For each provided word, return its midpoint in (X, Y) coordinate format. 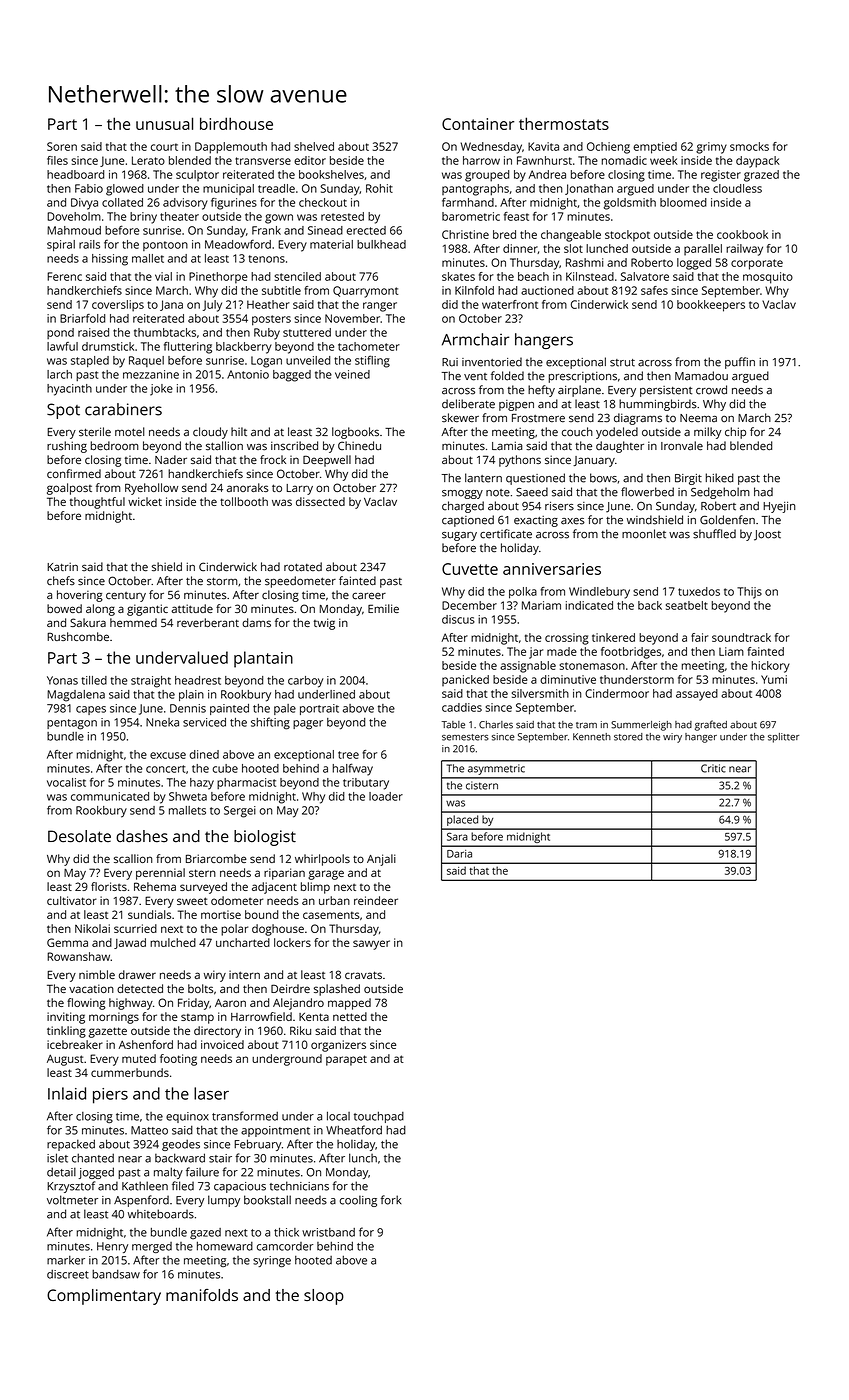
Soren (62, 146)
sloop (324, 1297)
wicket (145, 501)
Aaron (230, 1003)
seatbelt (687, 605)
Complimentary (104, 1297)
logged (694, 264)
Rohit (379, 188)
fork (391, 1200)
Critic (713, 768)
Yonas (62, 680)
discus (458, 619)
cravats (363, 975)
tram (586, 725)
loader (386, 796)
